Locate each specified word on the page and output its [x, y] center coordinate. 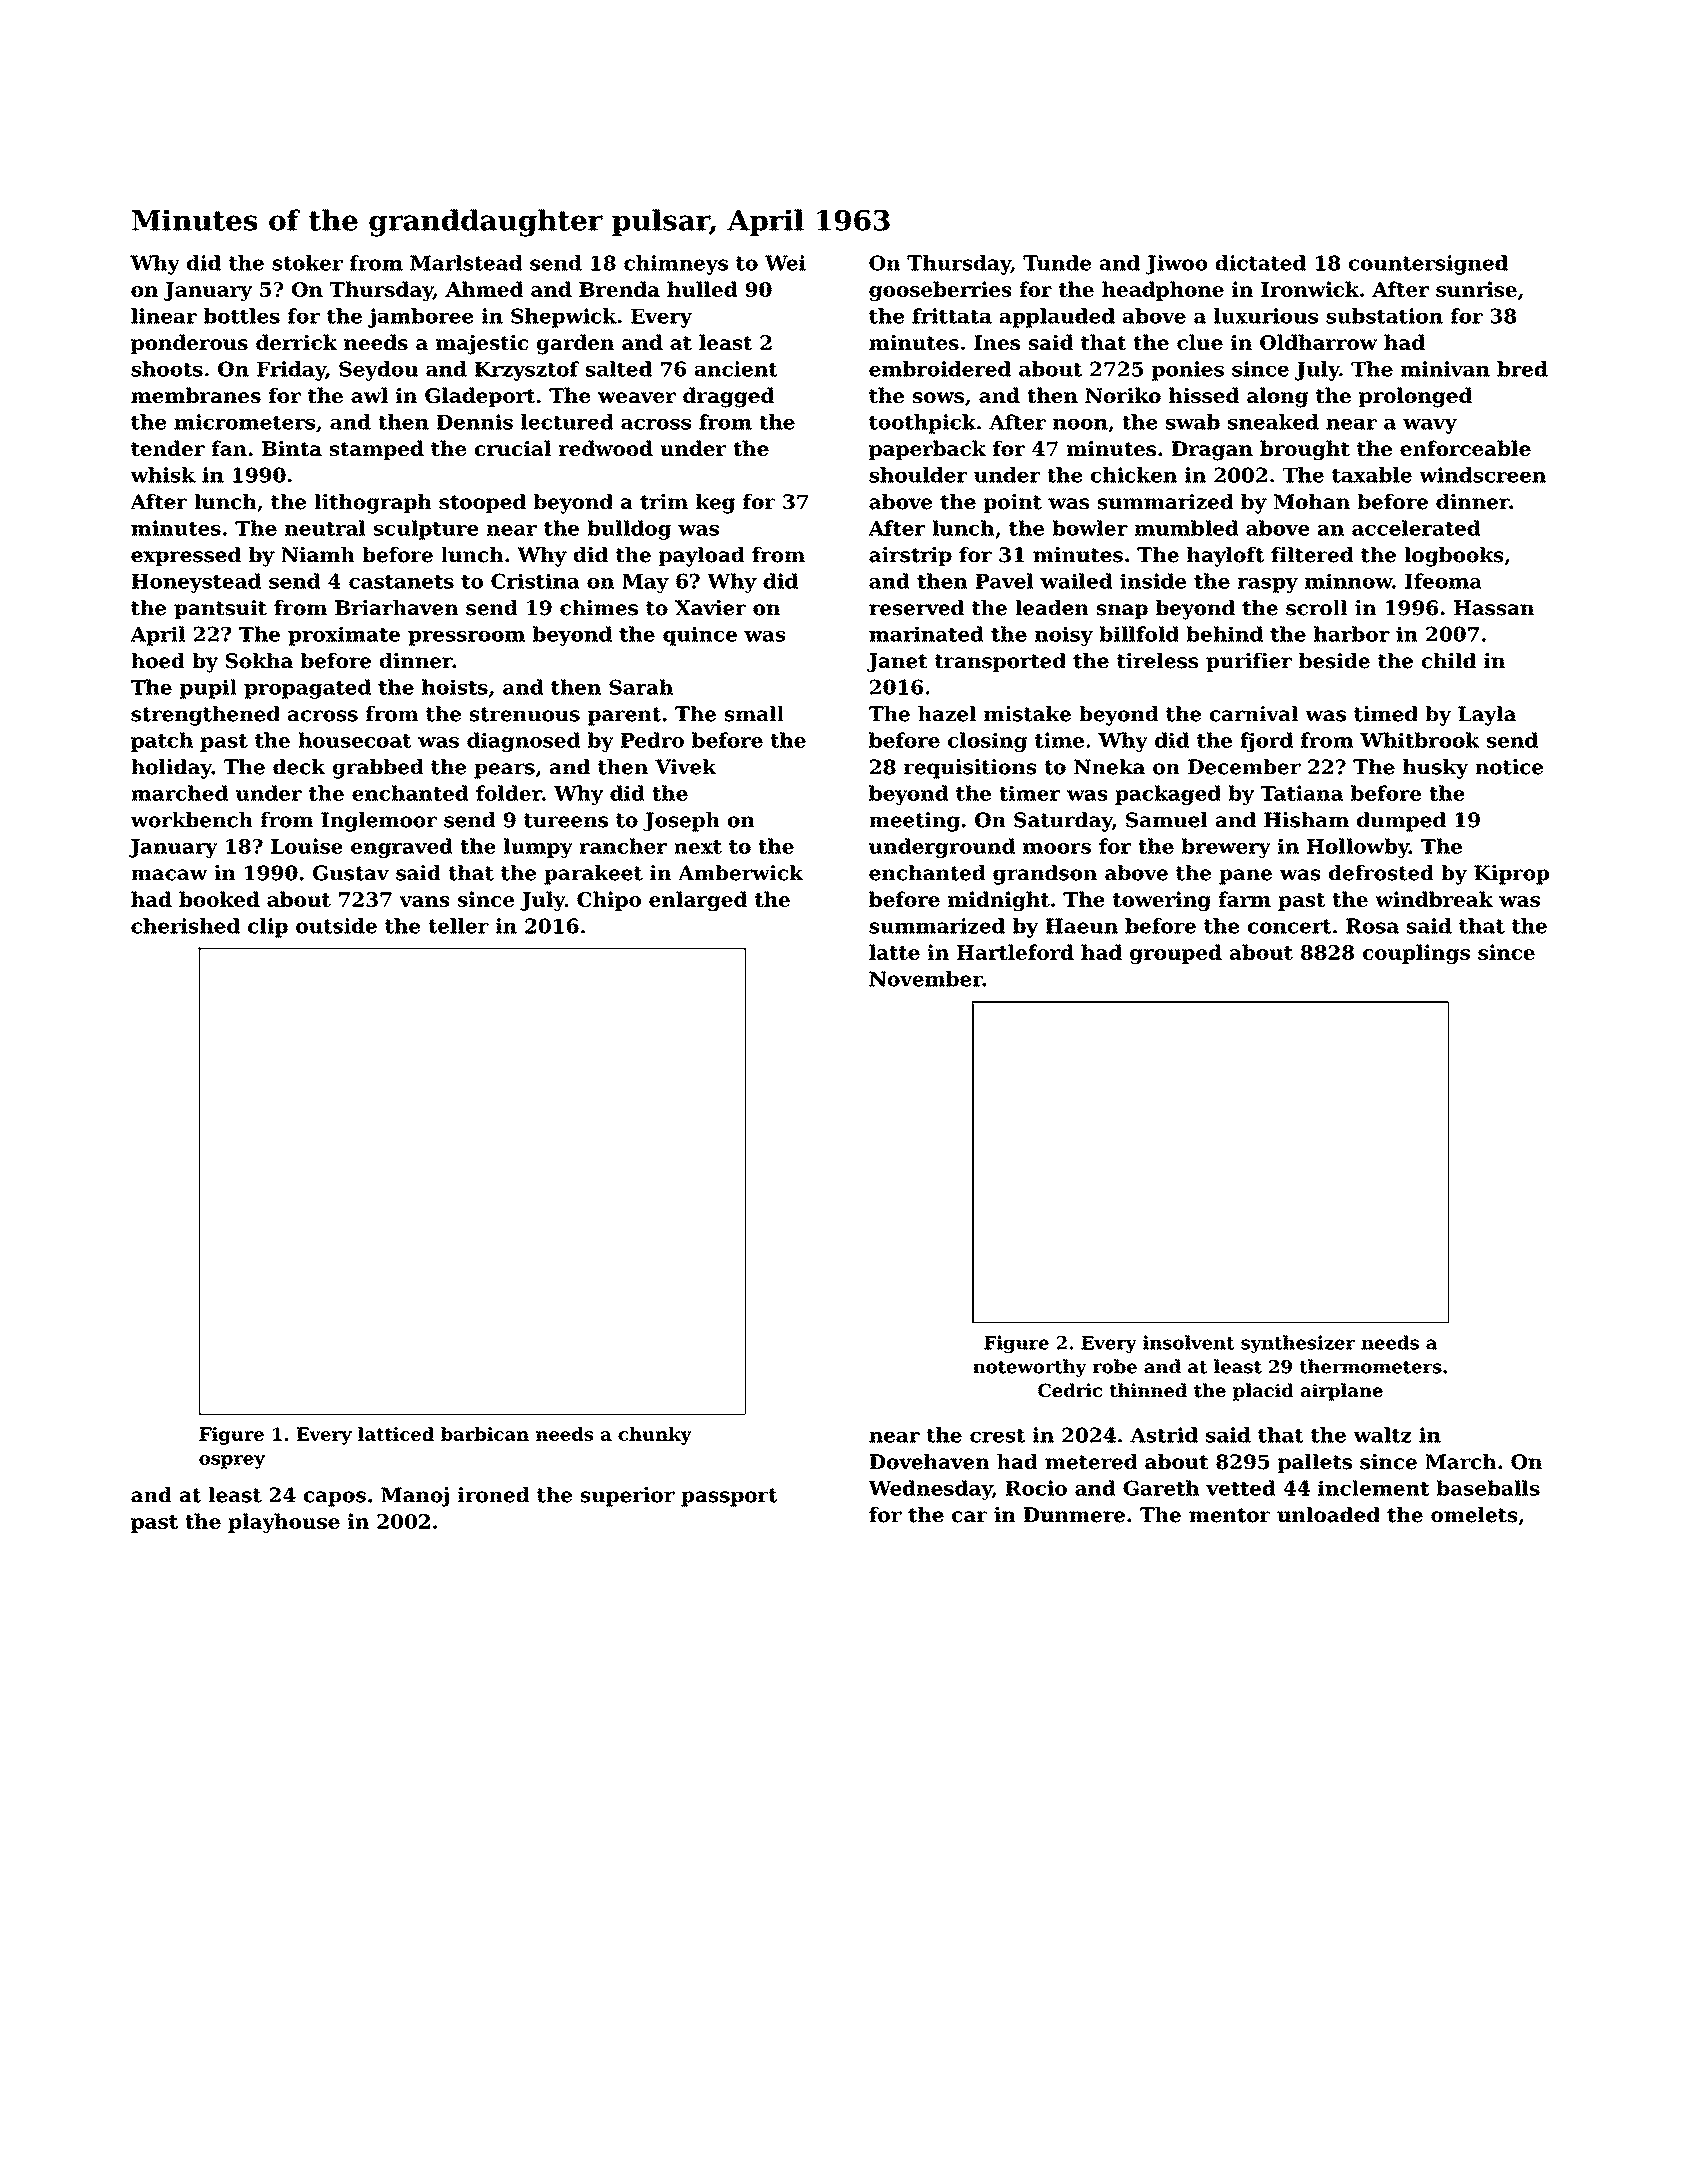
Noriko [1123, 395]
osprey [232, 1462]
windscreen [1482, 475]
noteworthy [1030, 1368]
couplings [1416, 954]
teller [458, 926]
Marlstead [466, 263]
